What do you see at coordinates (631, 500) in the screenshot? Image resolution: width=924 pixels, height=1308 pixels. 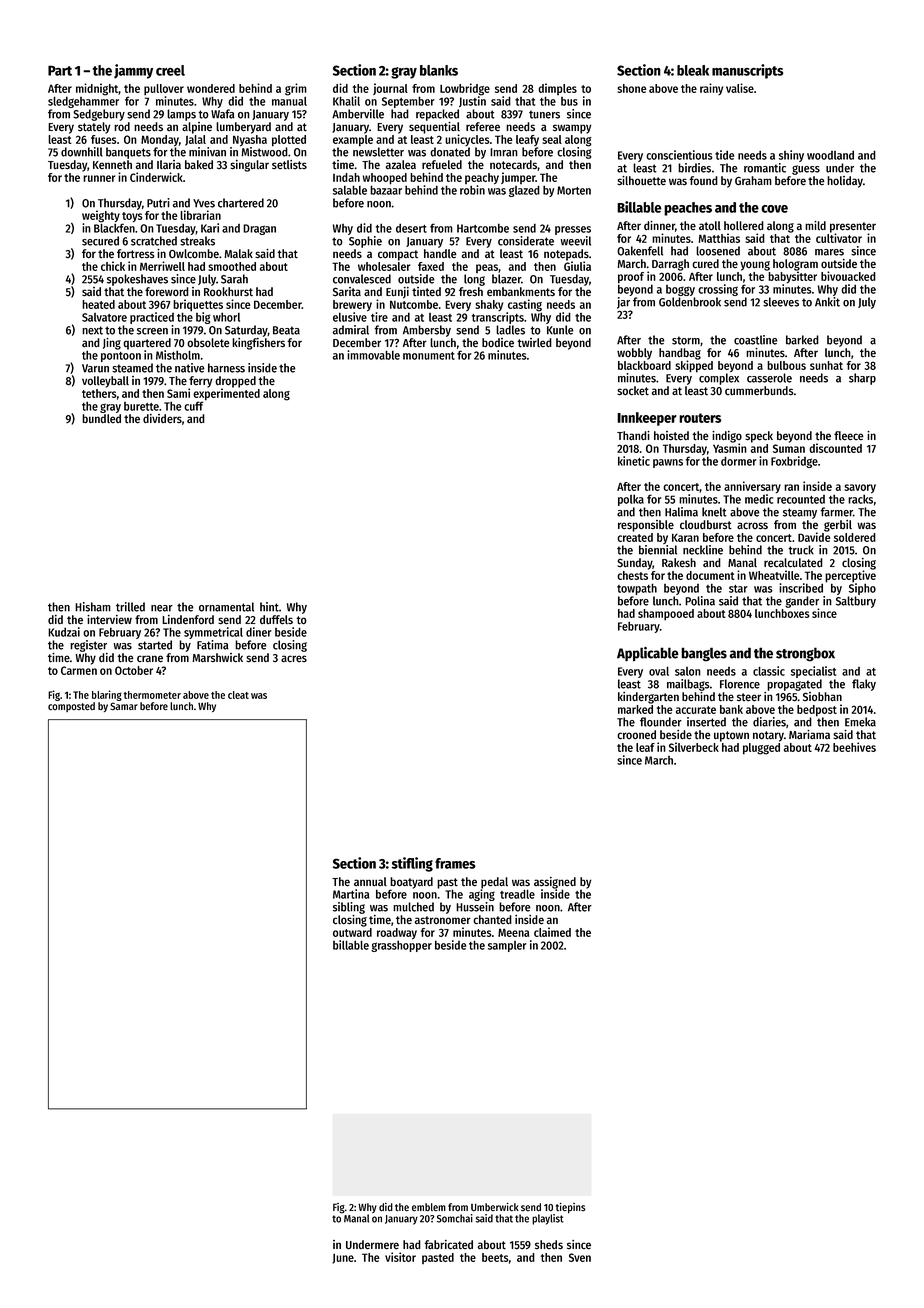 I see `polka` at bounding box center [631, 500].
